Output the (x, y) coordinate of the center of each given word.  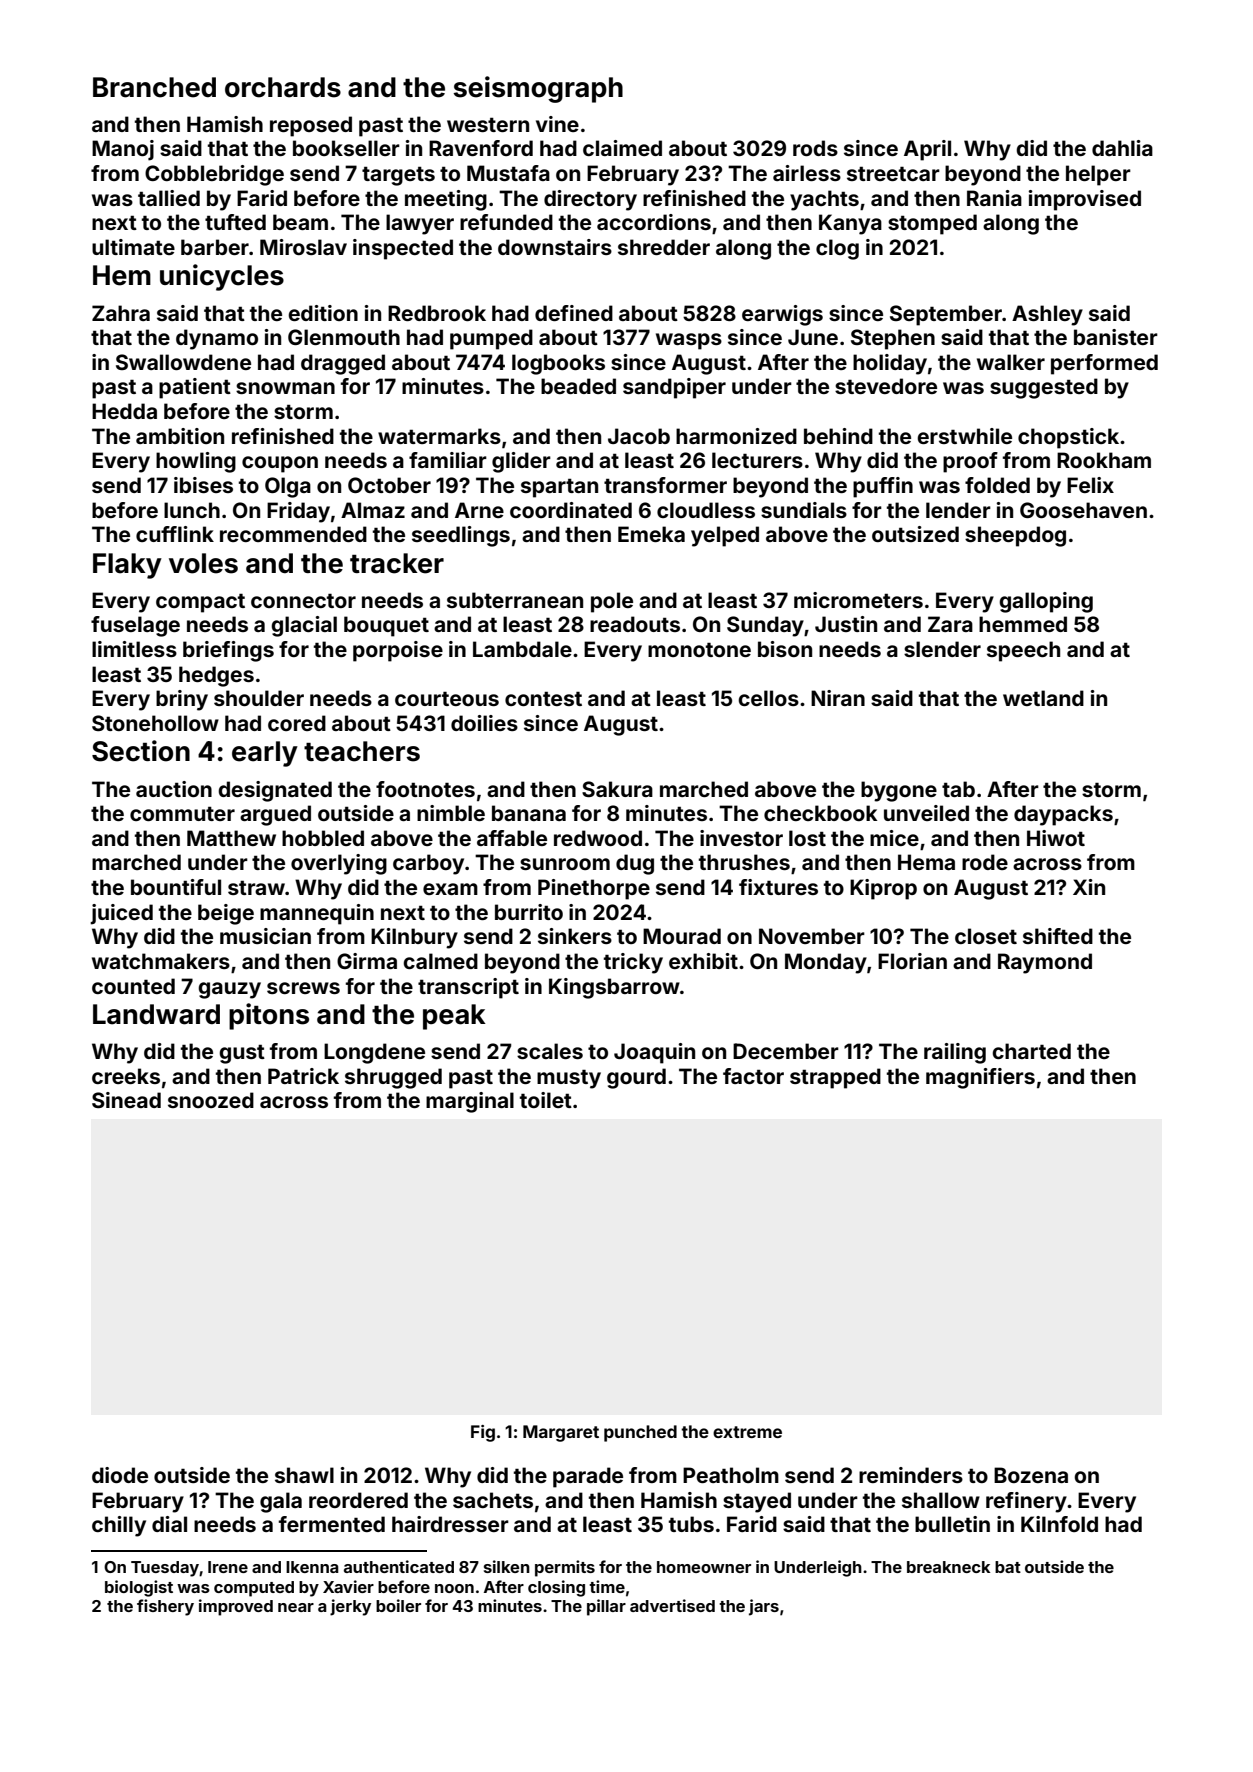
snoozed (211, 1100)
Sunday (765, 626)
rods (815, 148)
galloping (1046, 602)
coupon (280, 464)
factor (753, 1076)
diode (120, 1475)
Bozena (1031, 1475)
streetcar (893, 173)
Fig (483, 1433)
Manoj (123, 150)
